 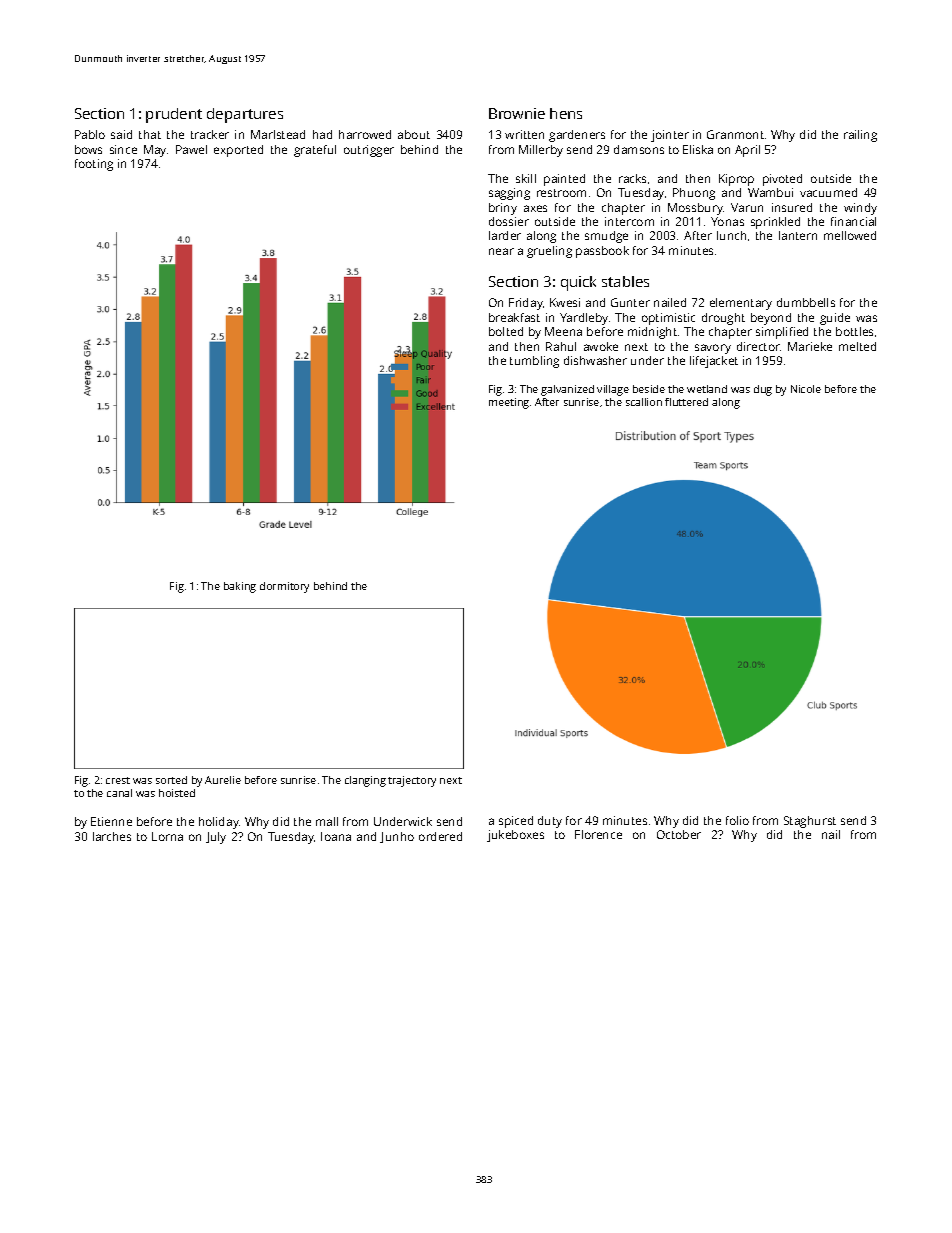 I want to click on trajectory, so click(x=412, y=781).
